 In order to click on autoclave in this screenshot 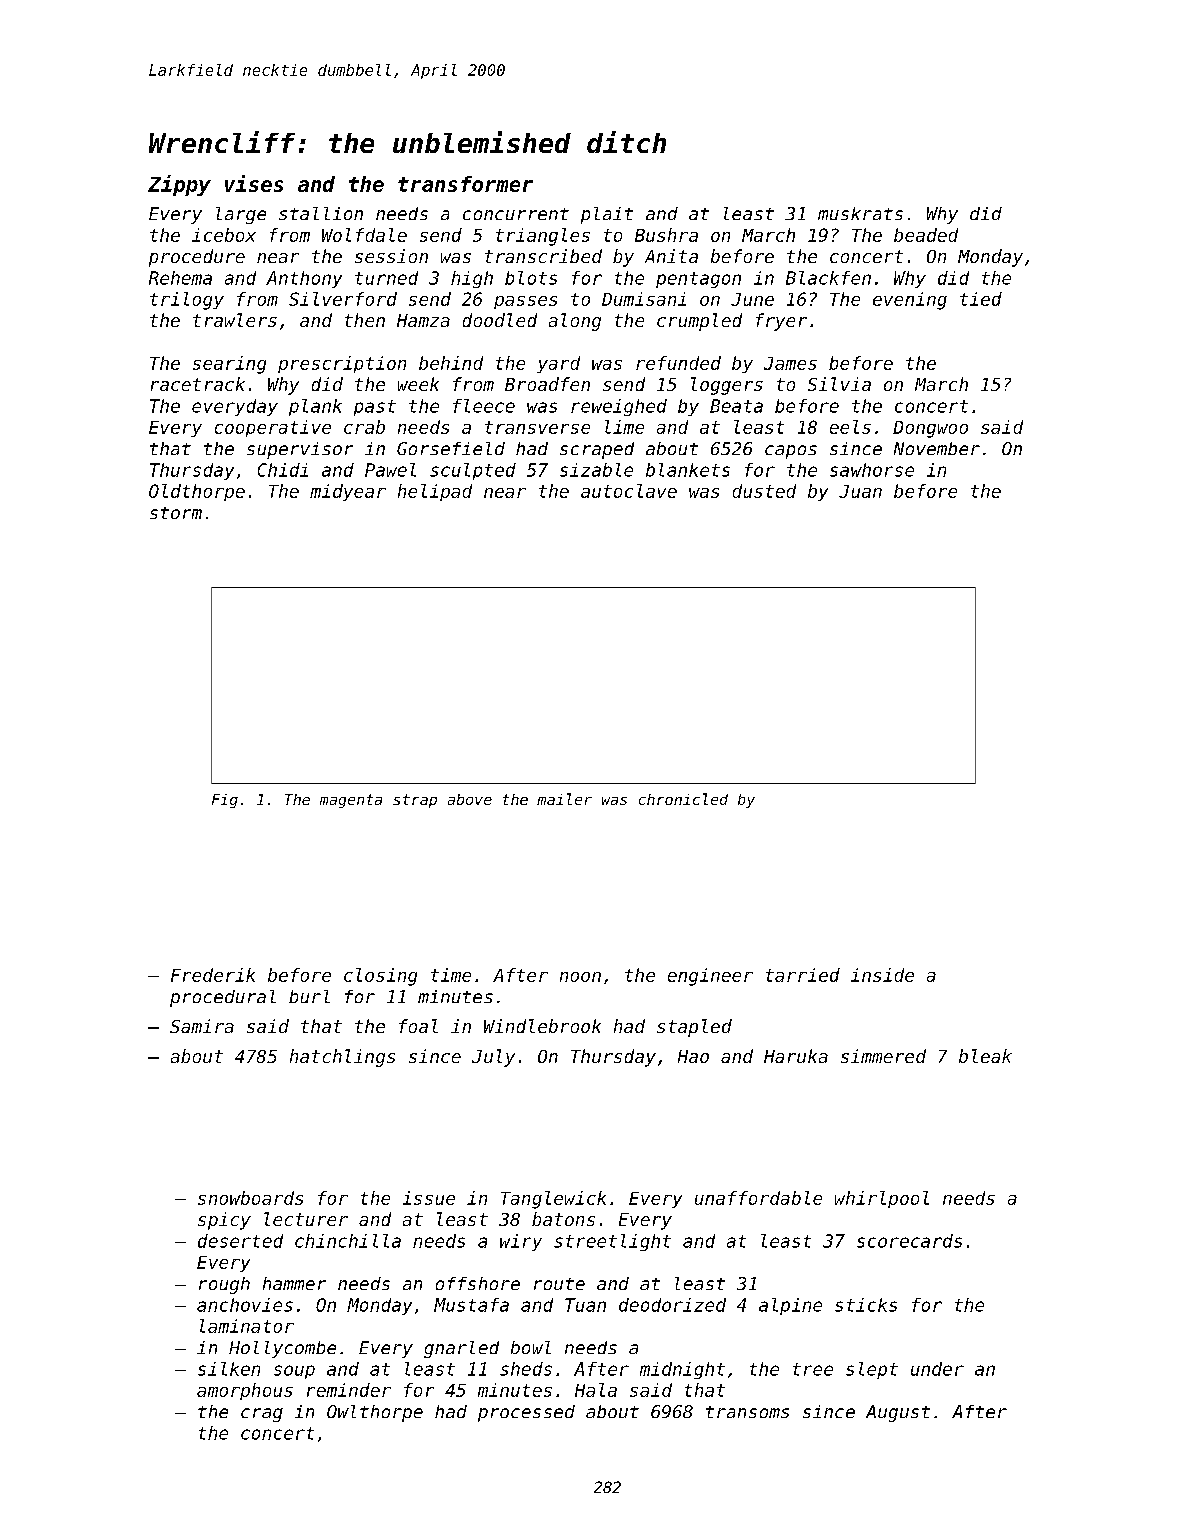, I will do `click(629, 491)`.
